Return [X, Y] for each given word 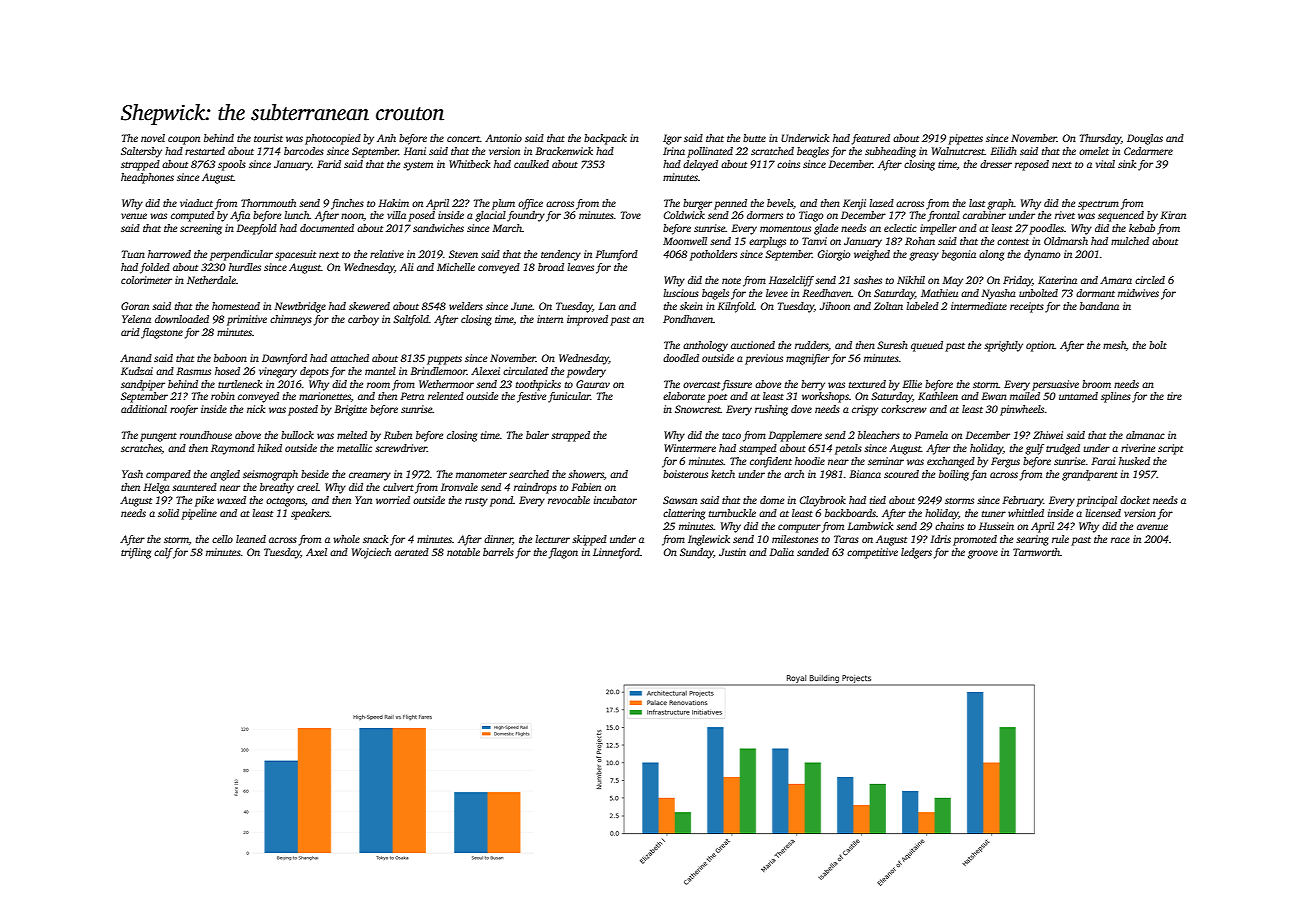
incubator [615, 500]
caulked [531, 164]
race [1120, 540]
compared [168, 475]
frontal [944, 216]
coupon [184, 140]
